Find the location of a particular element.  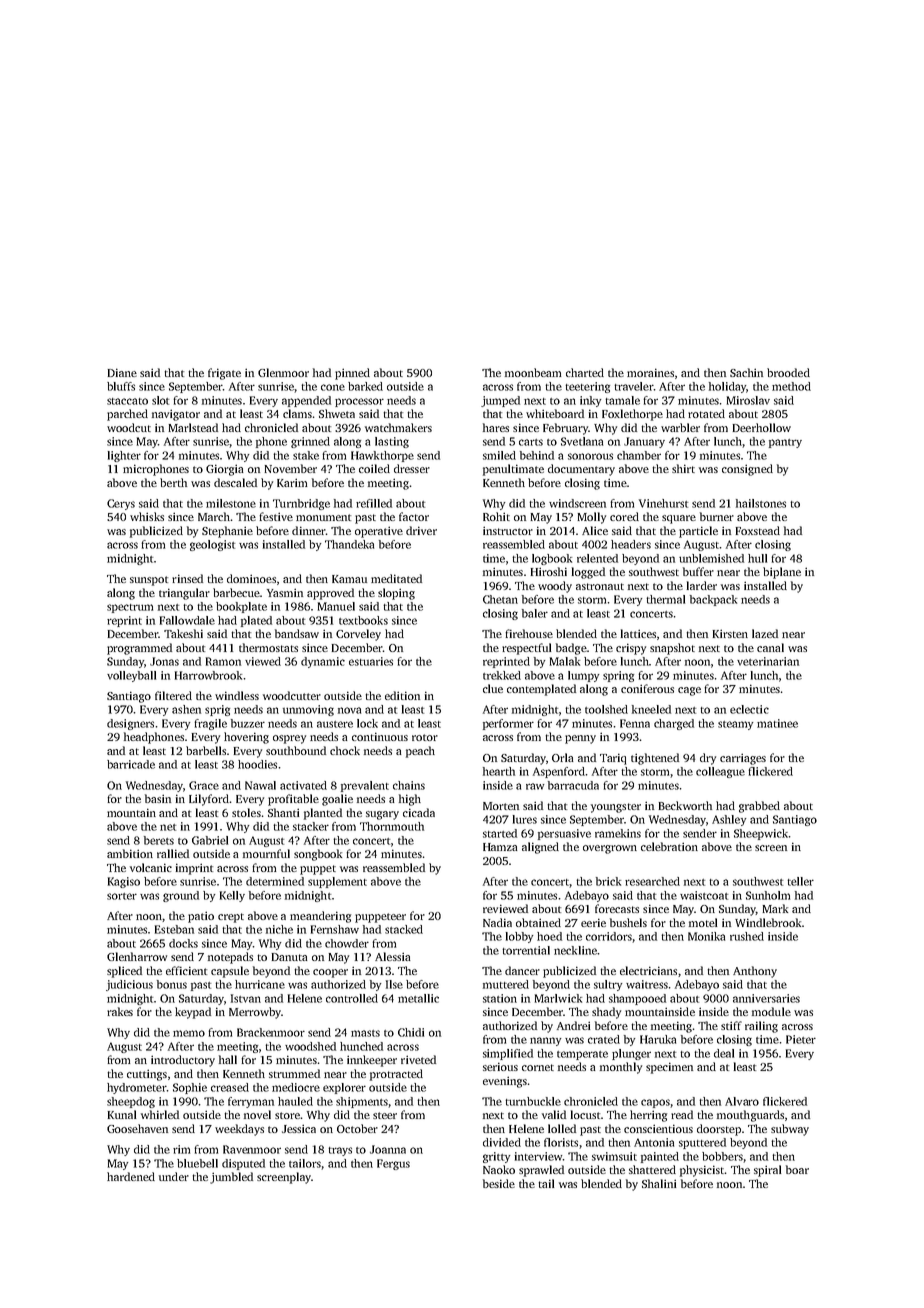

muttered is located at coordinates (506, 984).
